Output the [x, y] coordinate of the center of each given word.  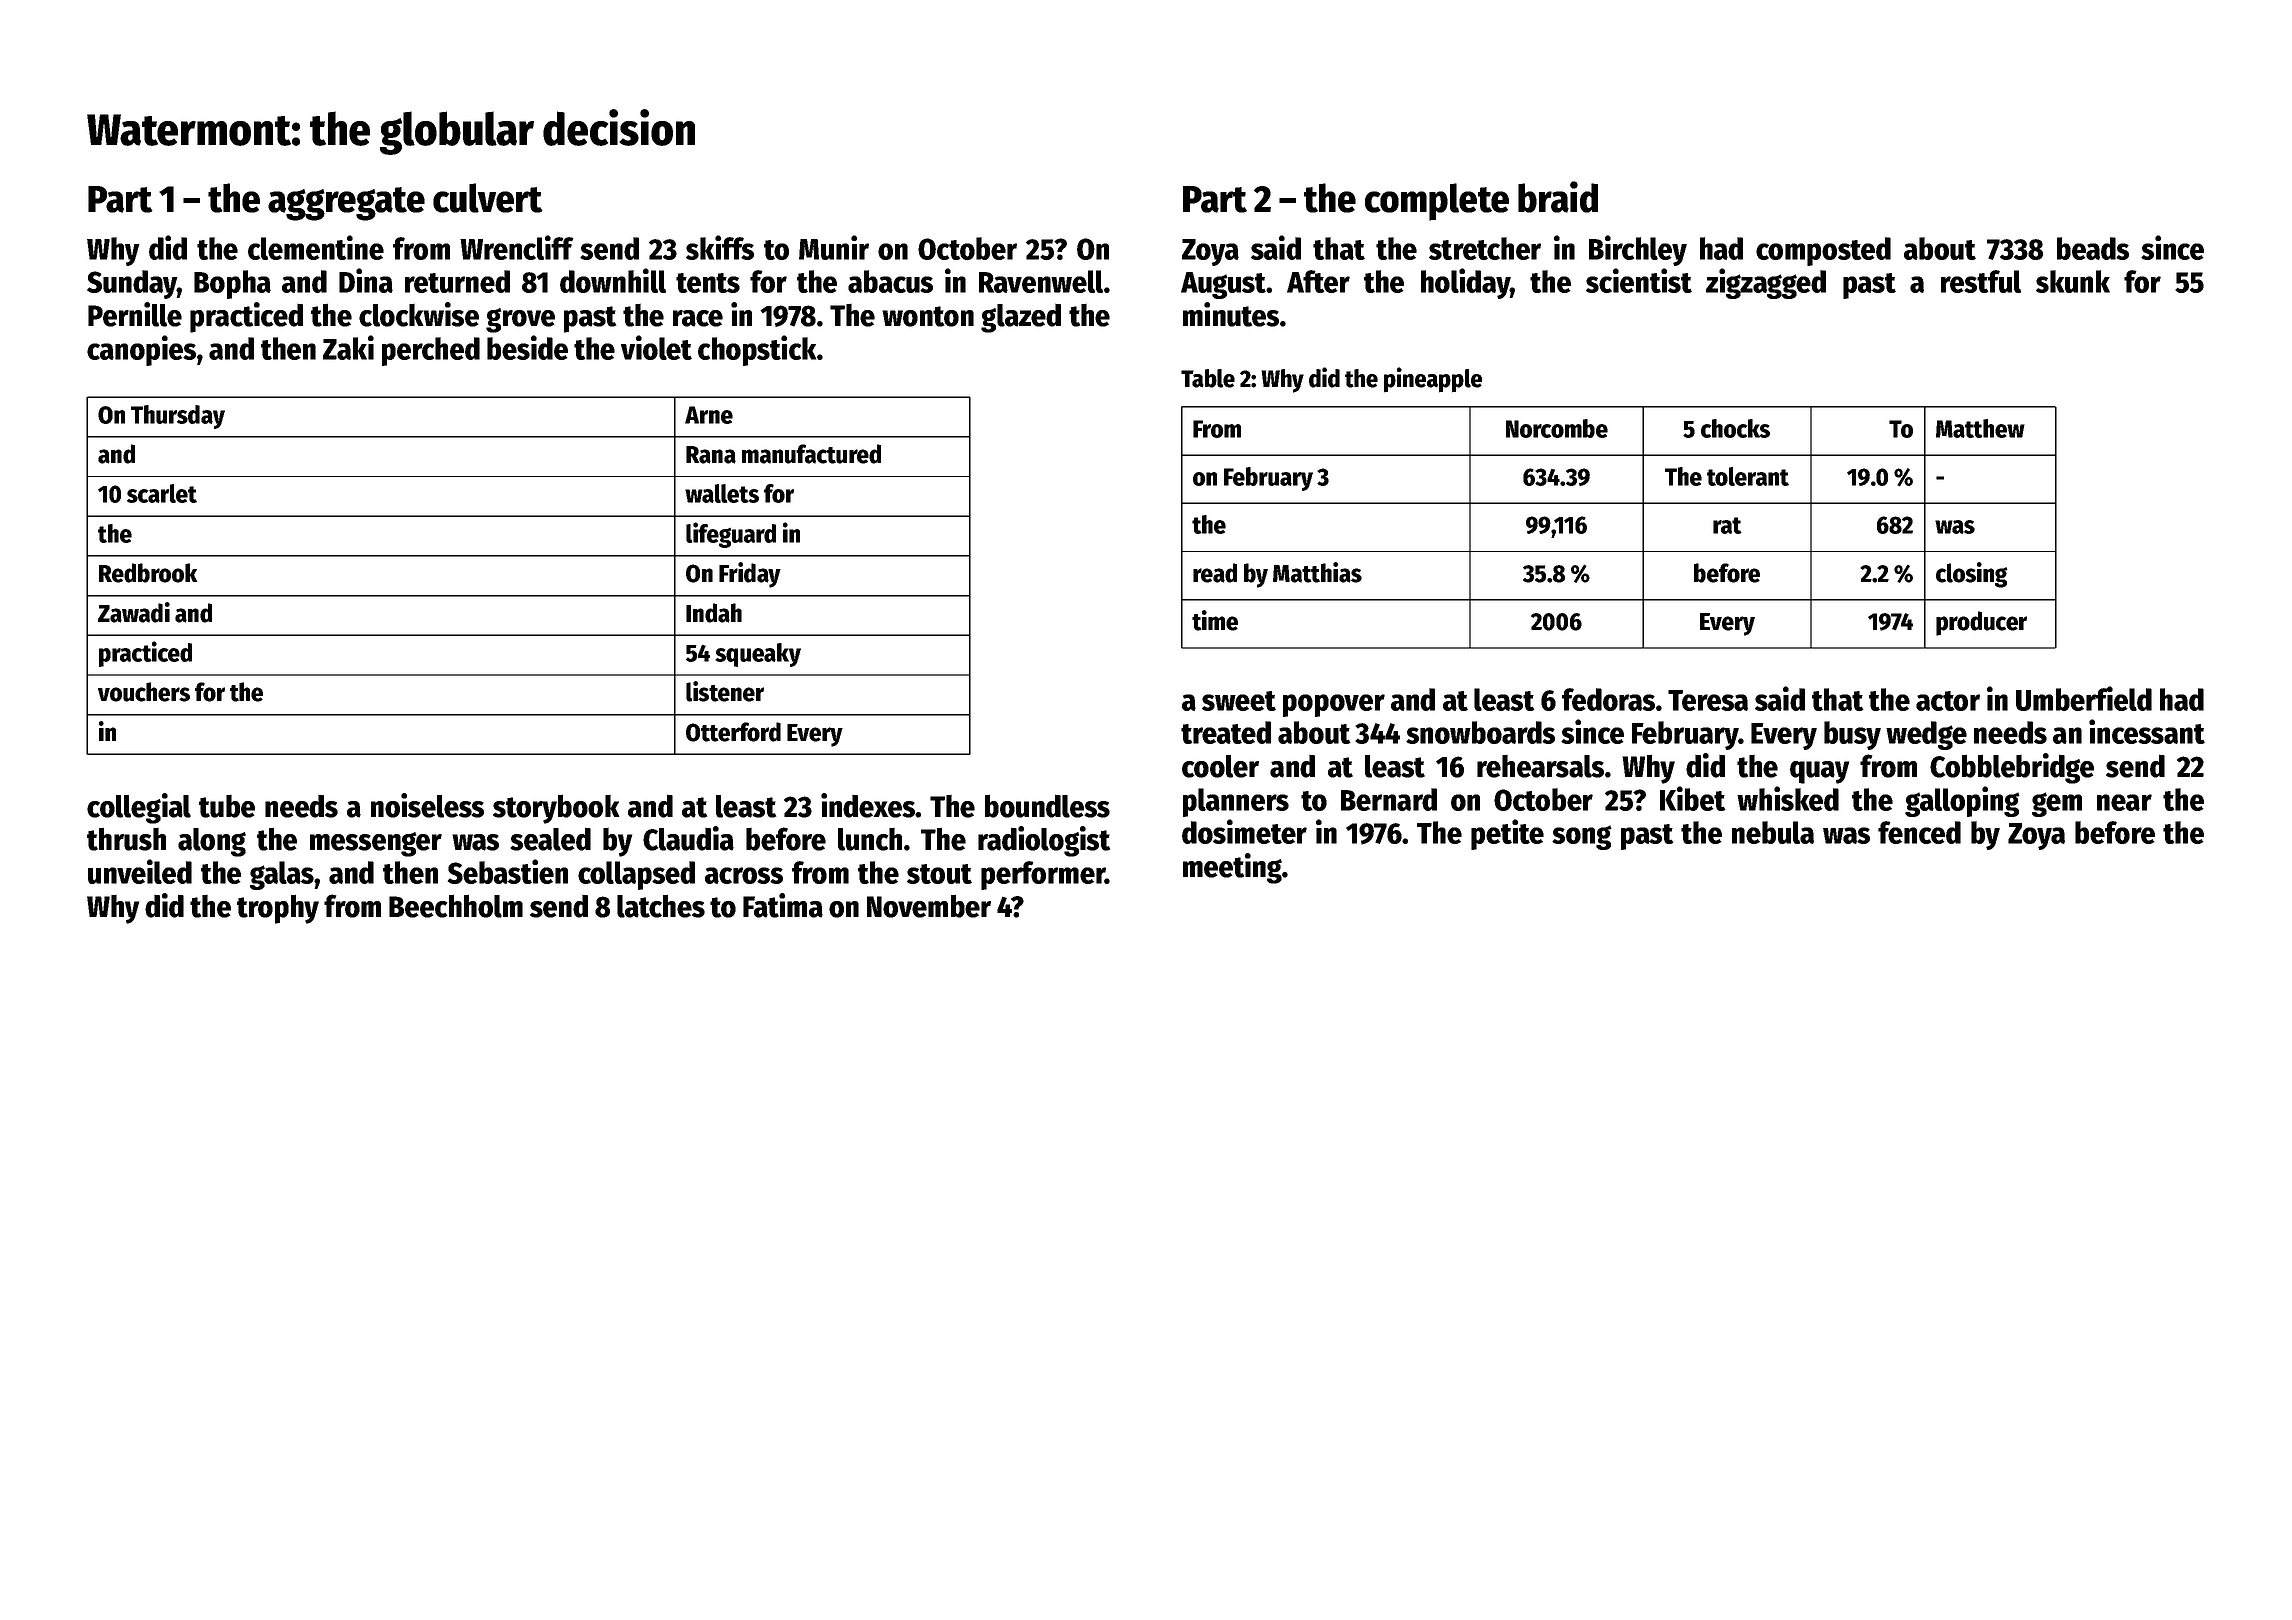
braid [1558, 197]
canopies [141, 350]
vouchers [144, 692]
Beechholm [456, 906]
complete [1437, 202]
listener [725, 691]
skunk [2073, 281]
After [1318, 281]
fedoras [1608, 699]
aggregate [346, 204]
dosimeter [1244, 831]
